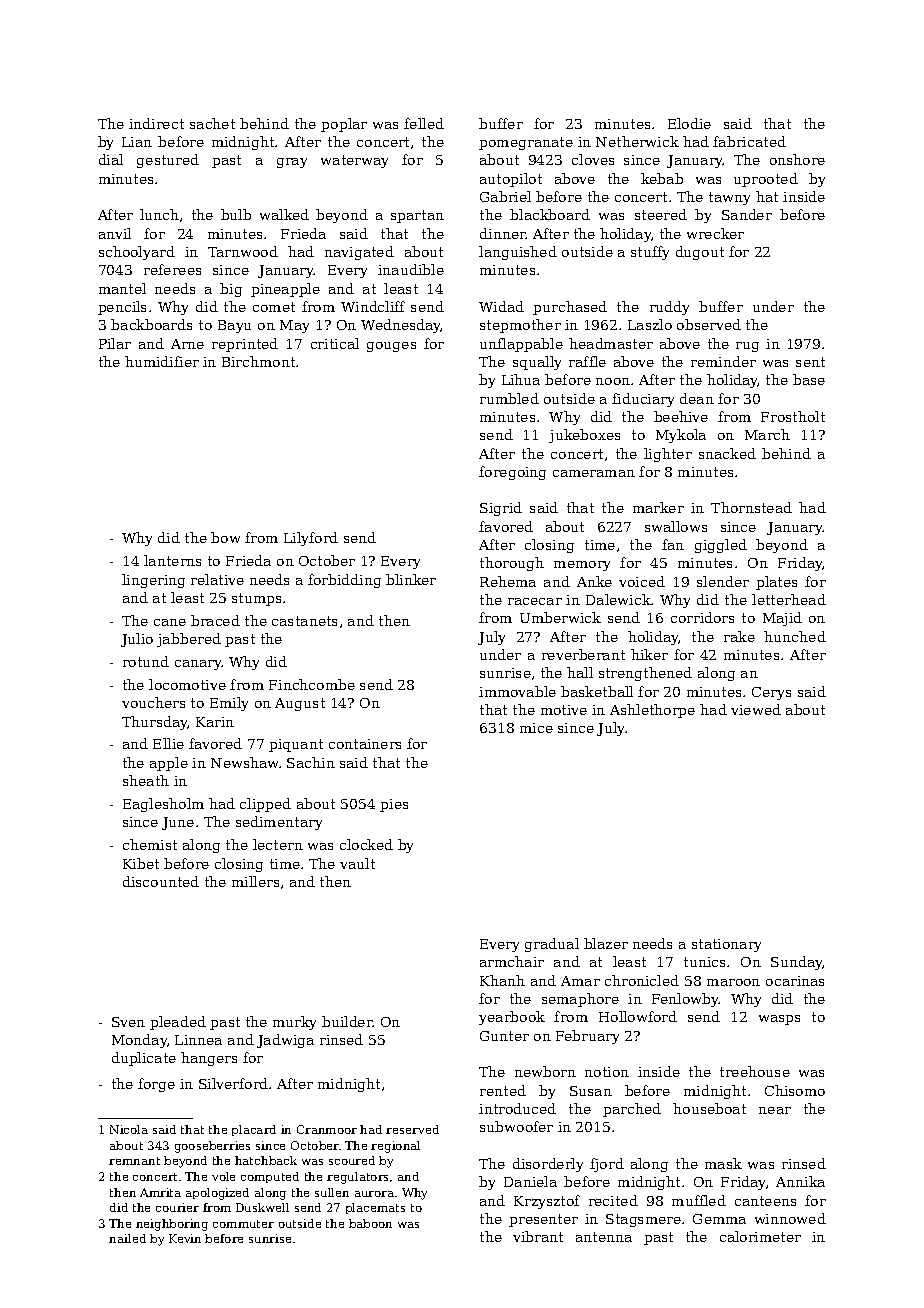 The image size is (924, 1308). Describe the element at coordinates (394, 805) in the page. I see `pies` at that location.
